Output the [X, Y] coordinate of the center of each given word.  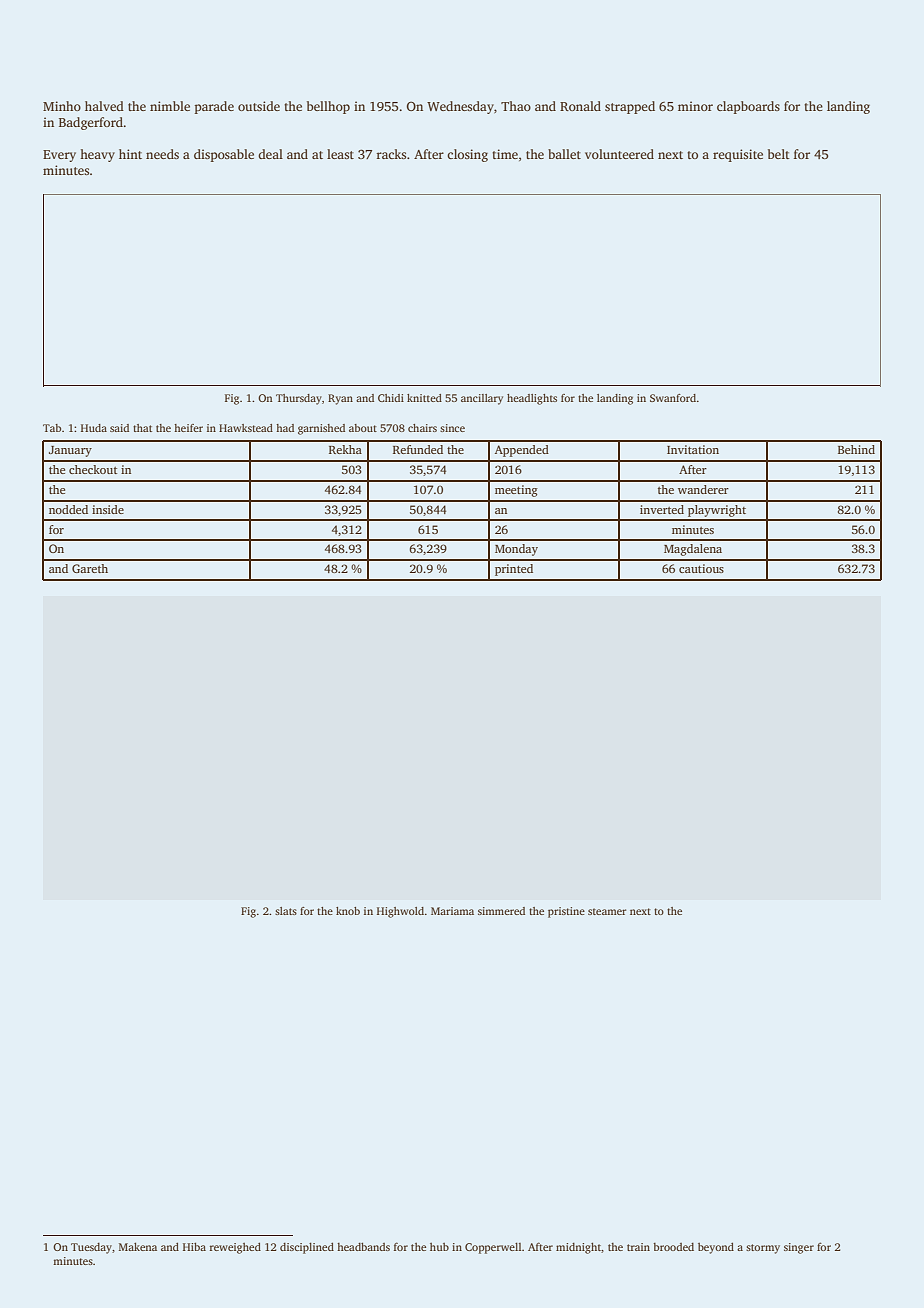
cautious [701, 568]
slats [286, 911]
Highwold [400, 912]
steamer [607, 911]
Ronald [580, 106]
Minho [62, 106]
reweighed [235, 1248]
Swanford [673, 398]
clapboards [748, 107]
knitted [424, 398]
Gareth [90, 568]
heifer [188, 428]
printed [514, 570]
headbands [363, 1246]
